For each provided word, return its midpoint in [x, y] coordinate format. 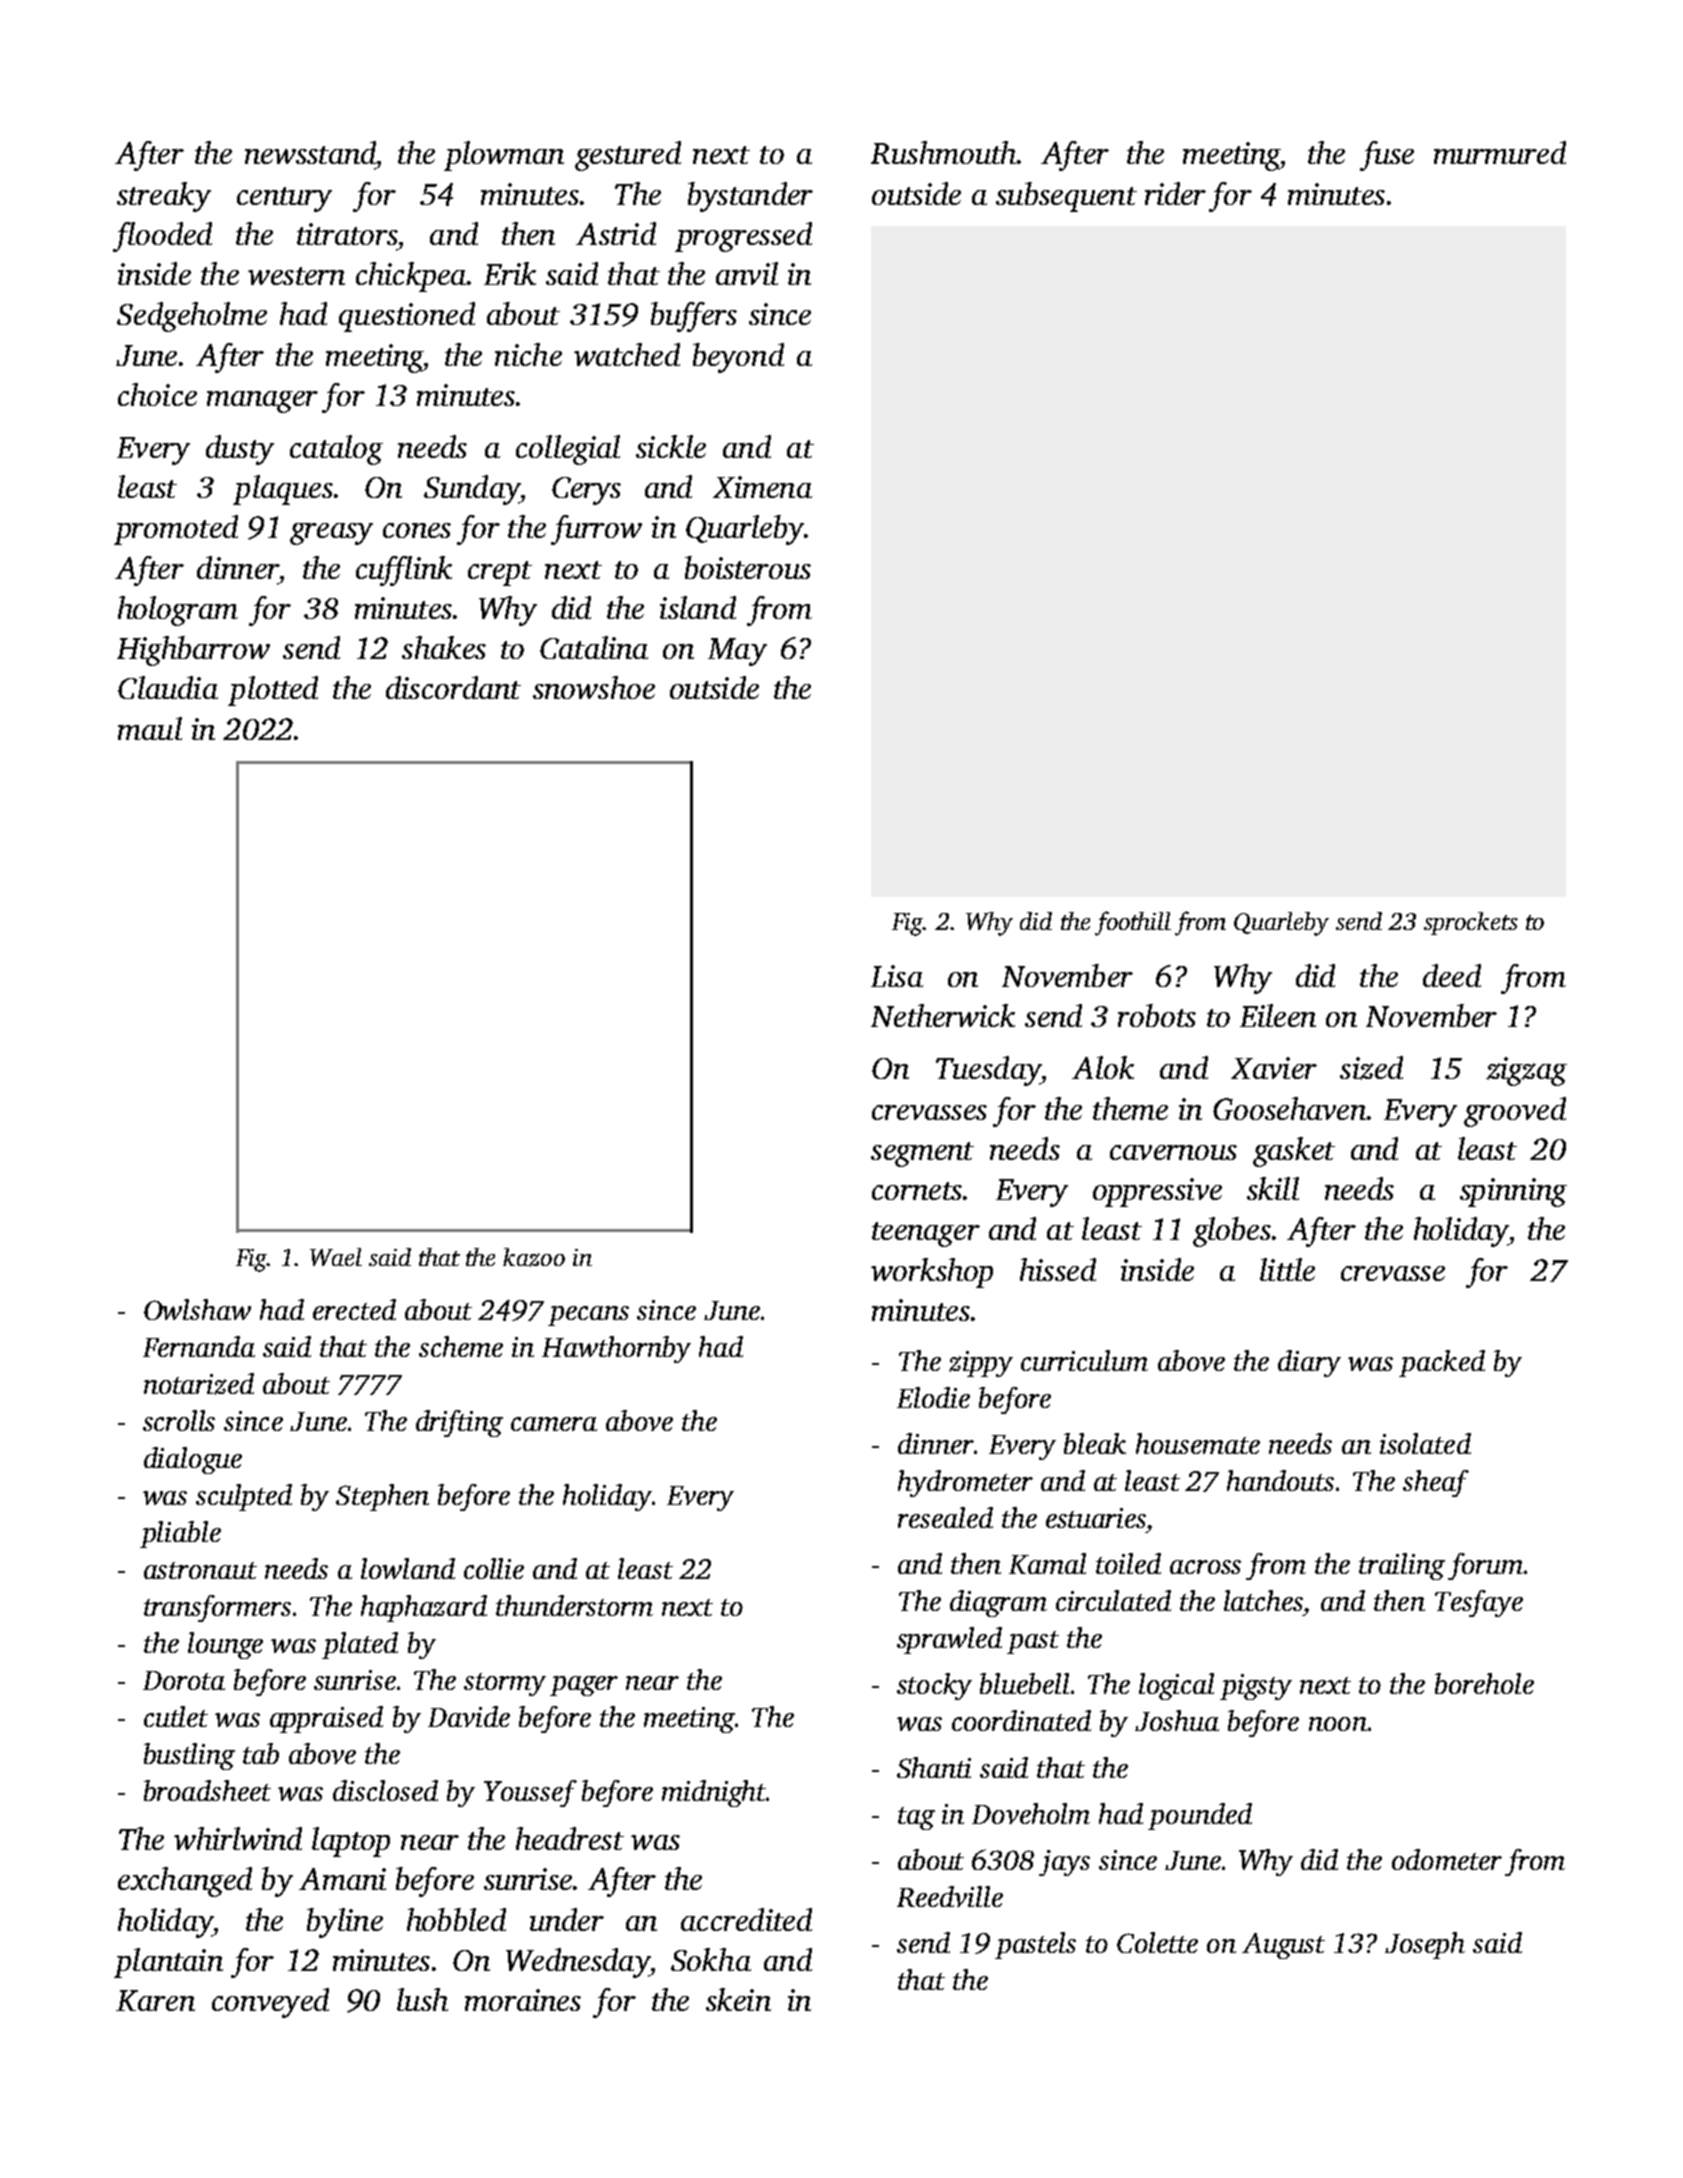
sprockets [1471, 923]
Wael [336, 1257]
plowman [504, 156]
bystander [750, 197]
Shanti [934, 1767]
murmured [1500, 152]
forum [1485, 1566]
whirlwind [238, 1838]
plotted [273, 691]
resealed [945, 1517]
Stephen [382, 1497]
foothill [1133, 923]
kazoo [534, 1257]
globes [1232, 1232]
